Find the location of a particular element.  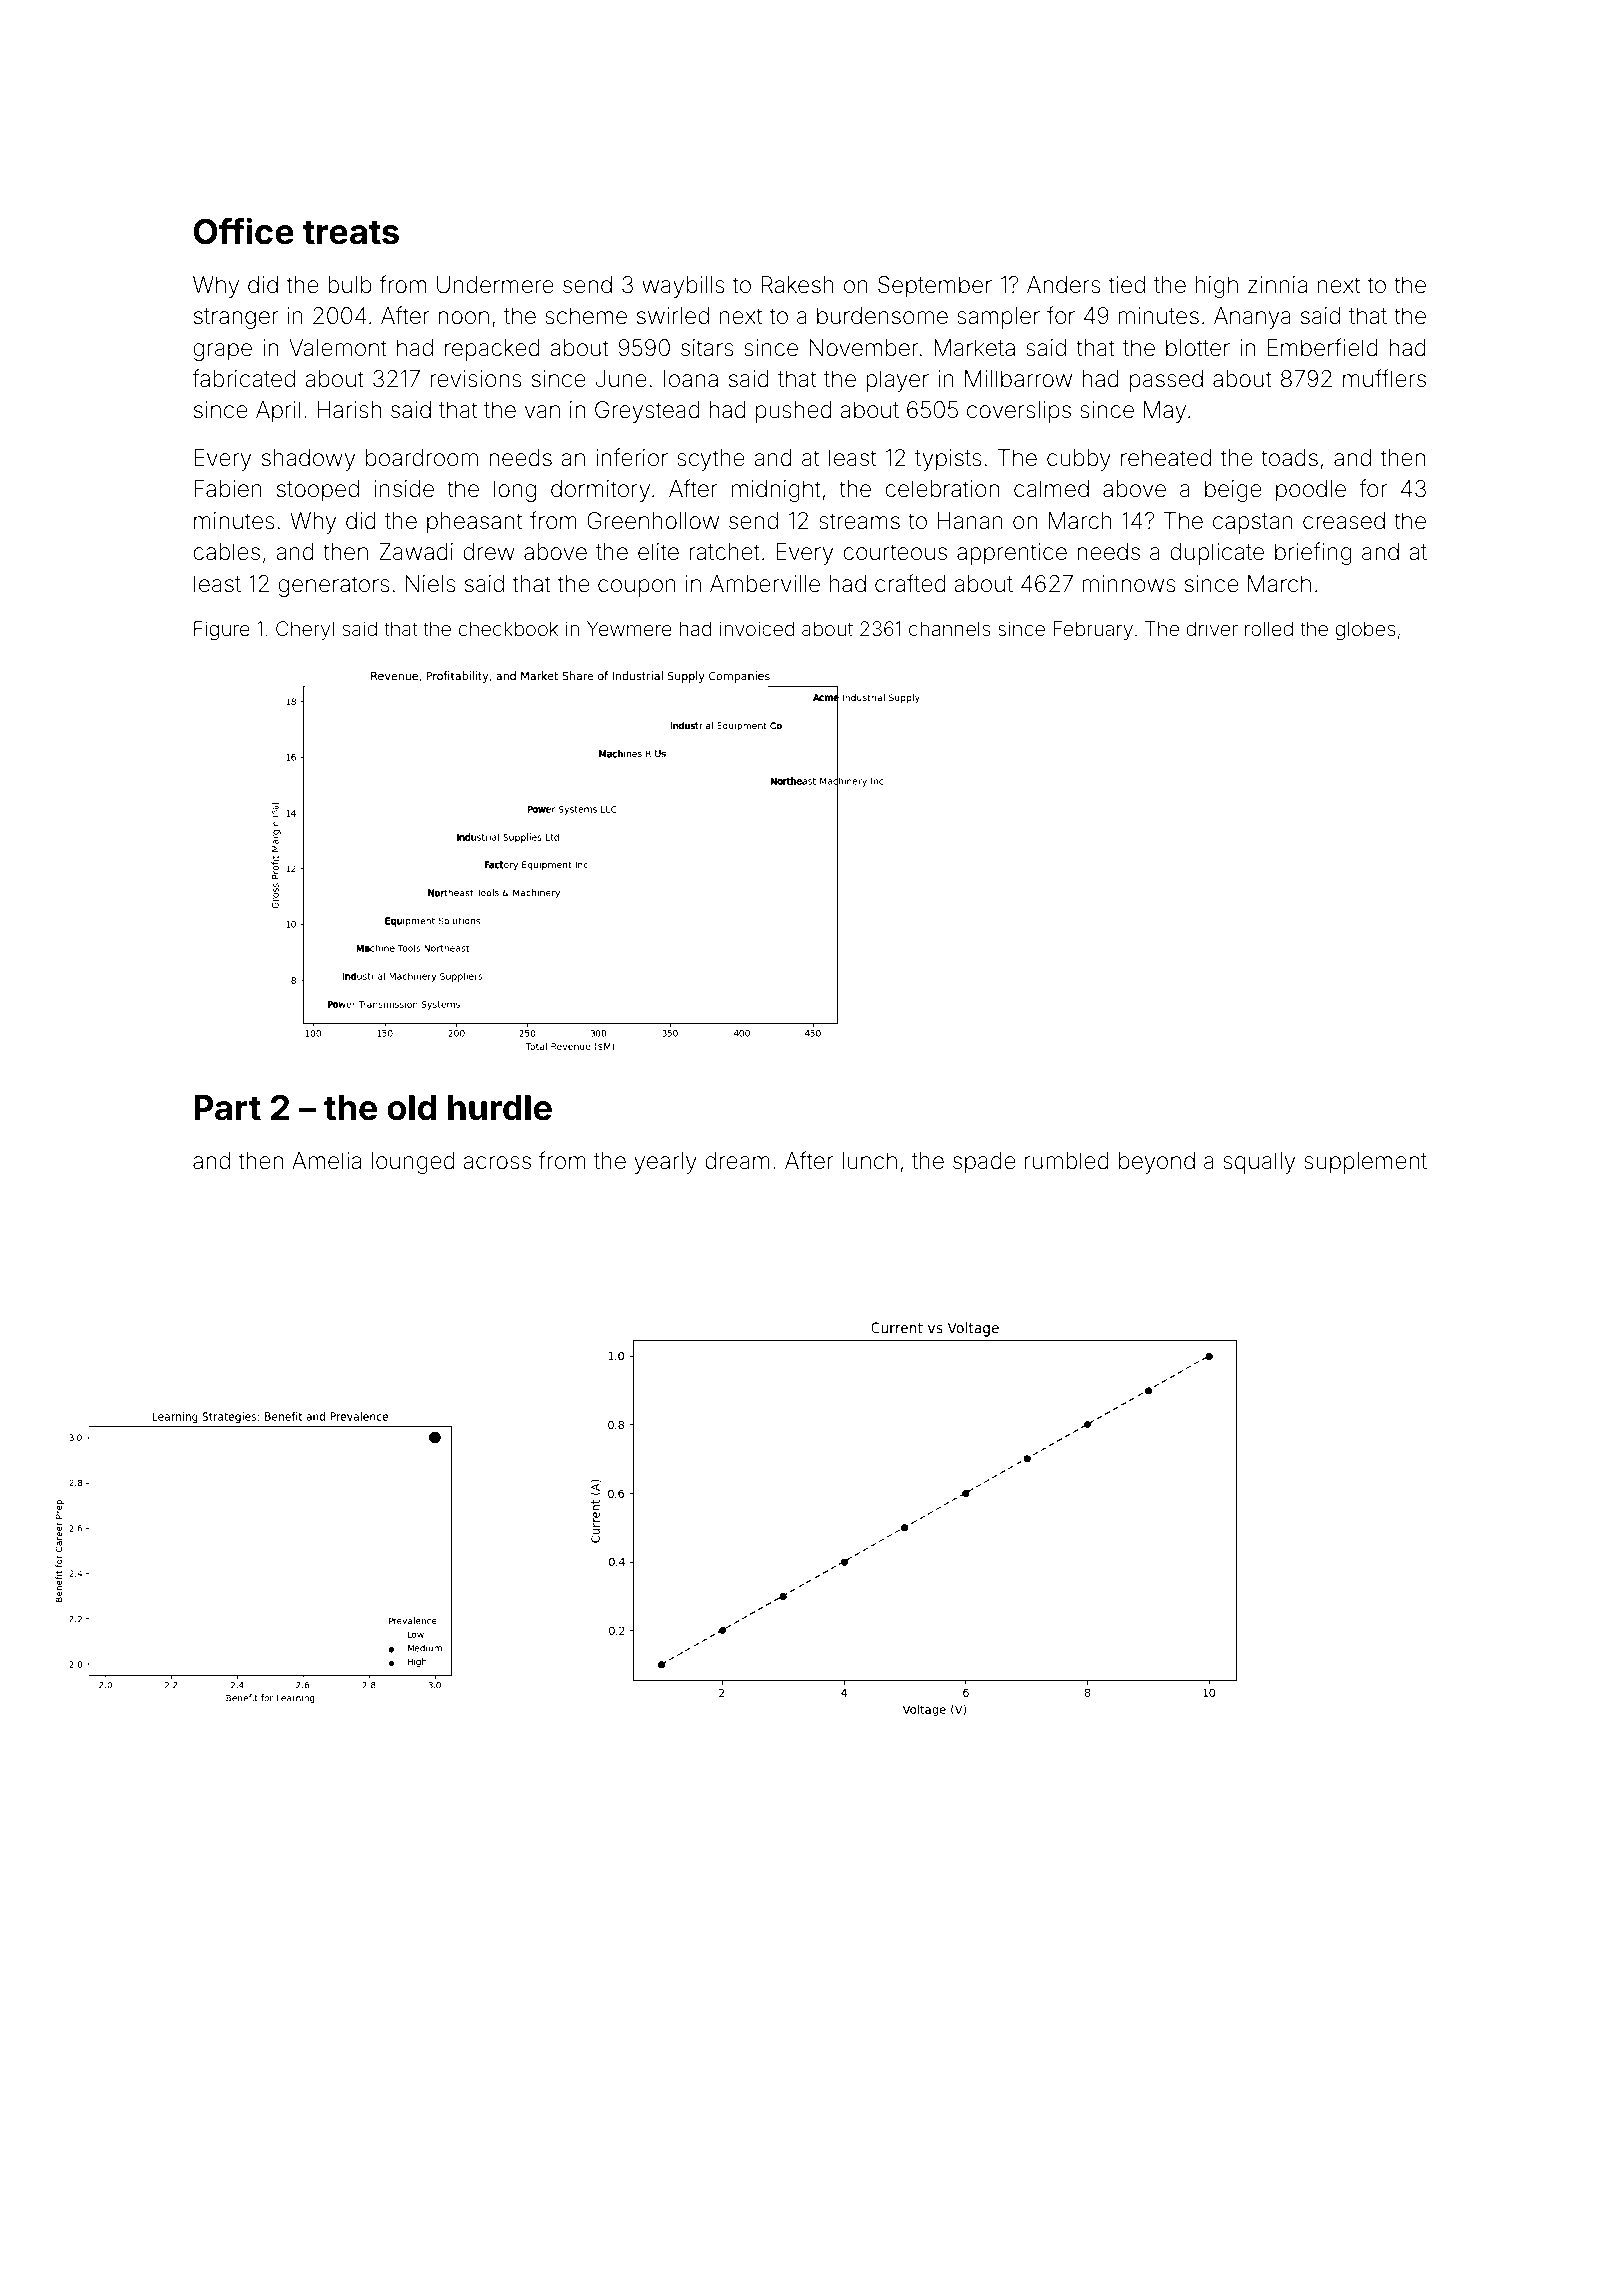

Part is located at coordinates (227, 1108).
